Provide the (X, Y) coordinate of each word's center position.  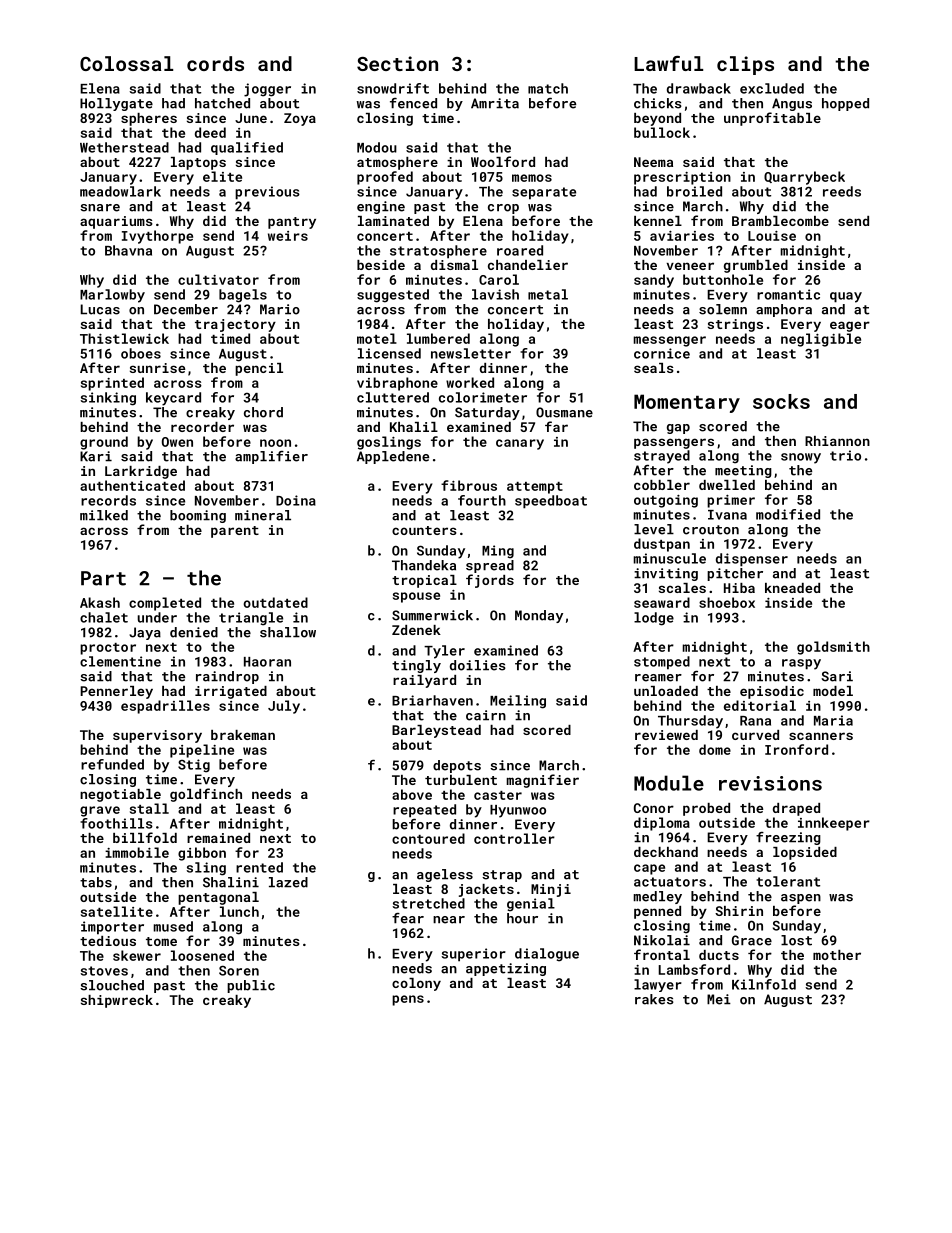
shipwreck (117, 1001)
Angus (792, 104)
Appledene (393, 457)
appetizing (506, 969)
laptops (198, 163)
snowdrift (393, 88)
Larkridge (141, 472)
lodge (654, 619)
